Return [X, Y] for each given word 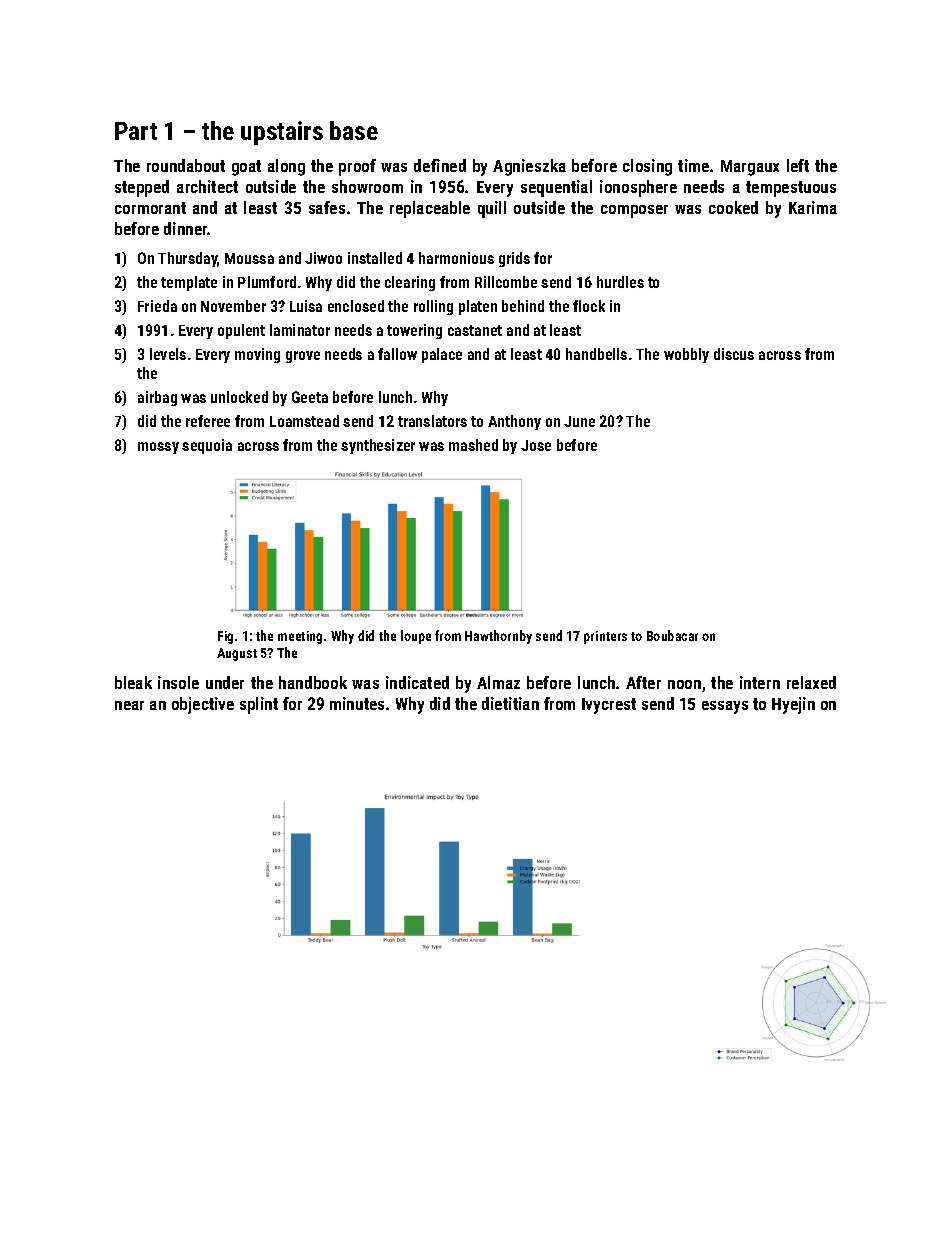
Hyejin [793, 705]
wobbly [686, 355]
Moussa [249, 258]
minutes [357, 703]
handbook [313, 682]
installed [375, 258]
